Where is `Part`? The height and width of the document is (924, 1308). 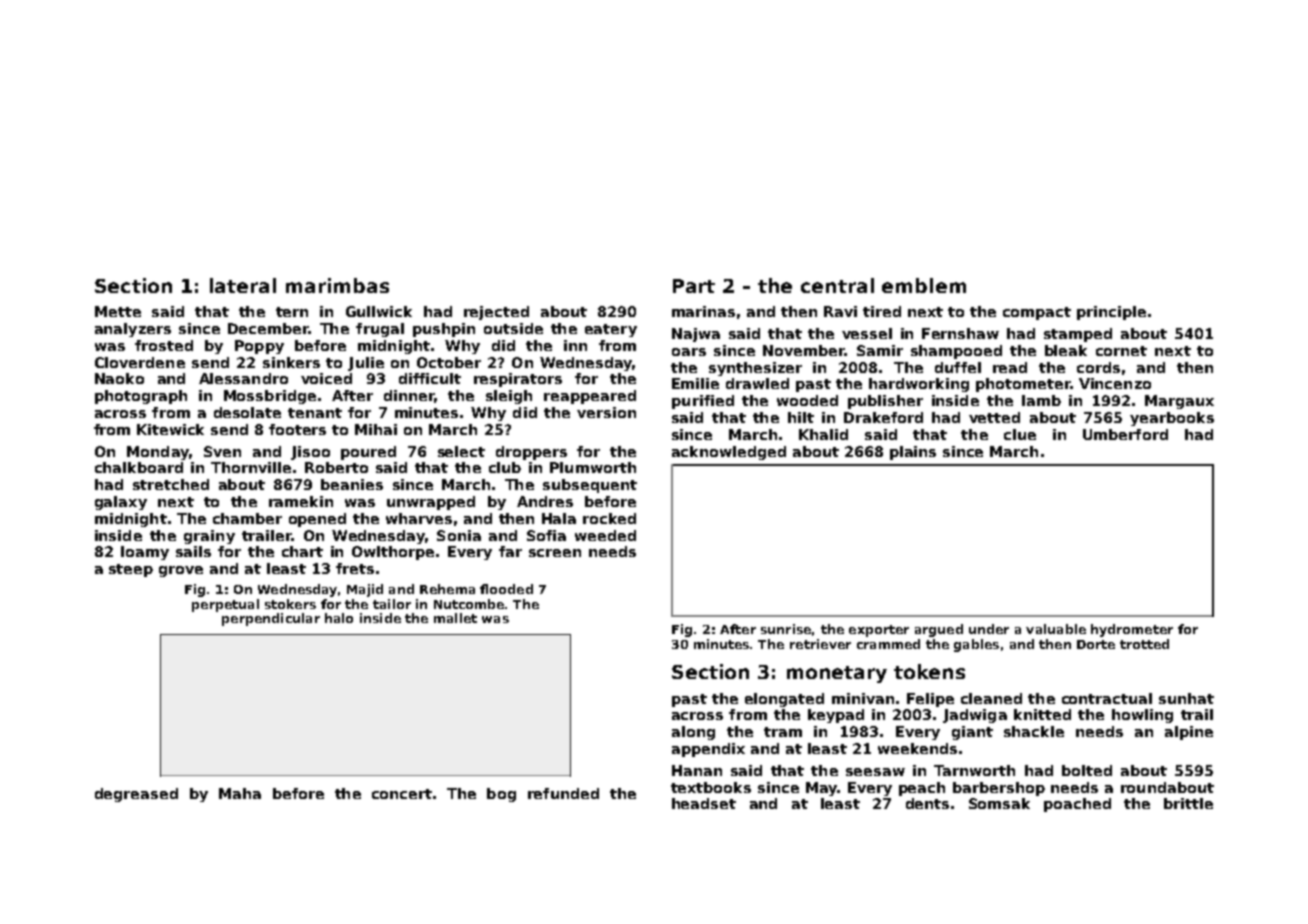 Part is located at coordinates (694, 286).
